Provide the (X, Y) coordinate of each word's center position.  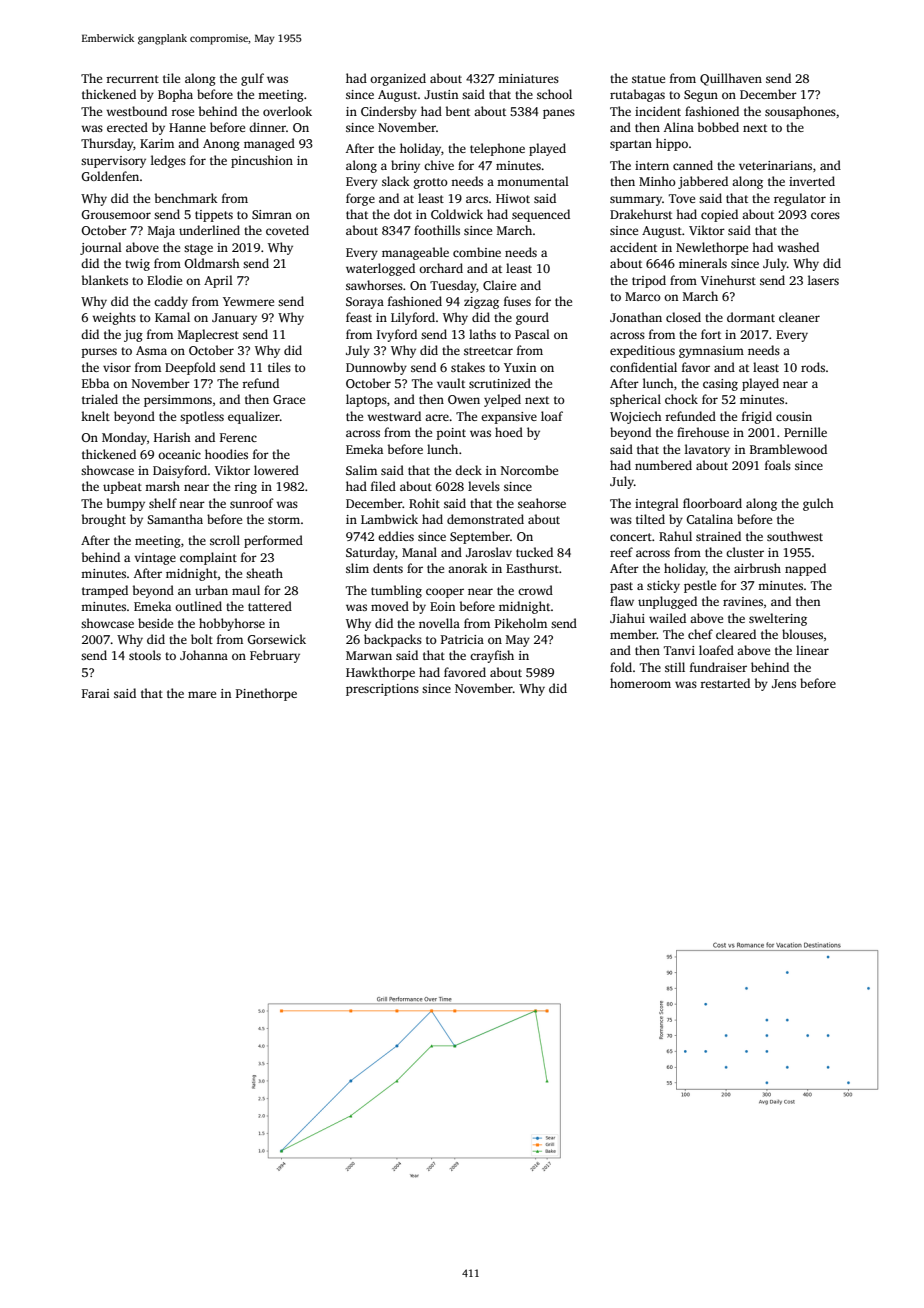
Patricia (462, 639)
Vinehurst (728, 280)
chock (681, 399)
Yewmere (248, 301)
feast (359, 317)
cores (825, 215)
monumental (533, 181)
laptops (366, 400)
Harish (172, 437)
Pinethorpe (266, 694)
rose (182, 112)
